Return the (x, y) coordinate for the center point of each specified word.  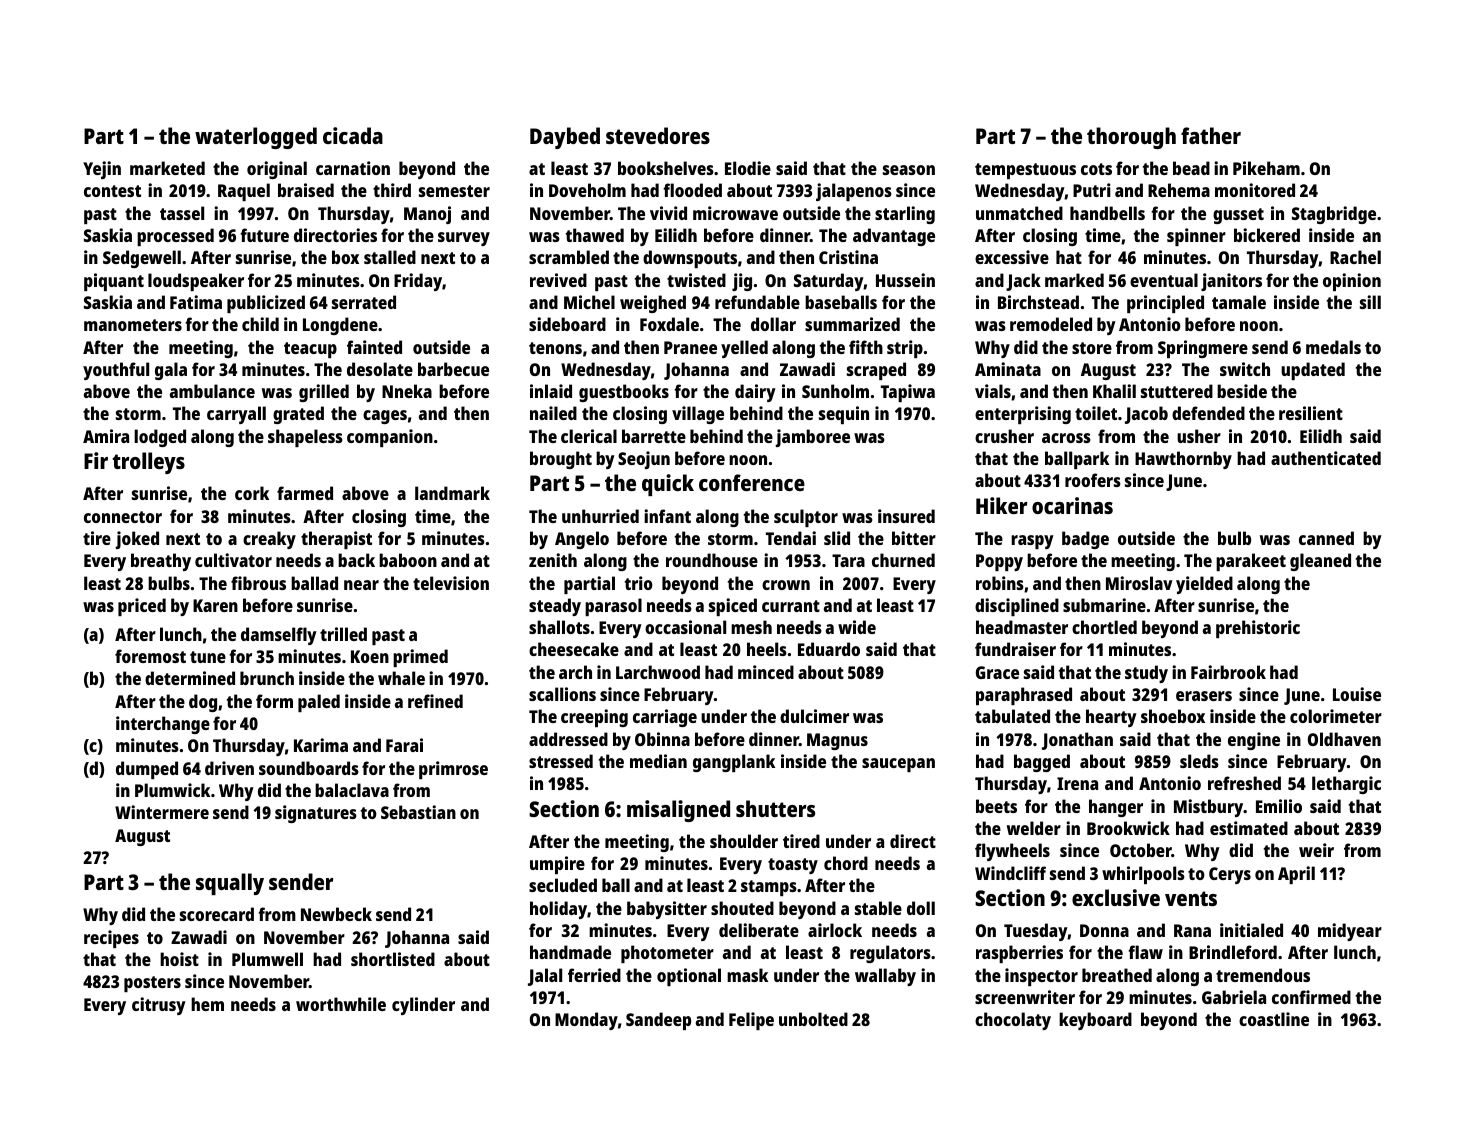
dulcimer (814, 716)
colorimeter (1336, 716)
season (909, 170)
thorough (1131, 138)
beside (1242, 391)
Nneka (407, 391)
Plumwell (267, 959)
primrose (453, 770)
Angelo (582, 540)
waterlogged (256, 138)
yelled (744, 349)
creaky (269, 540)
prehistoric (1258, 629)
